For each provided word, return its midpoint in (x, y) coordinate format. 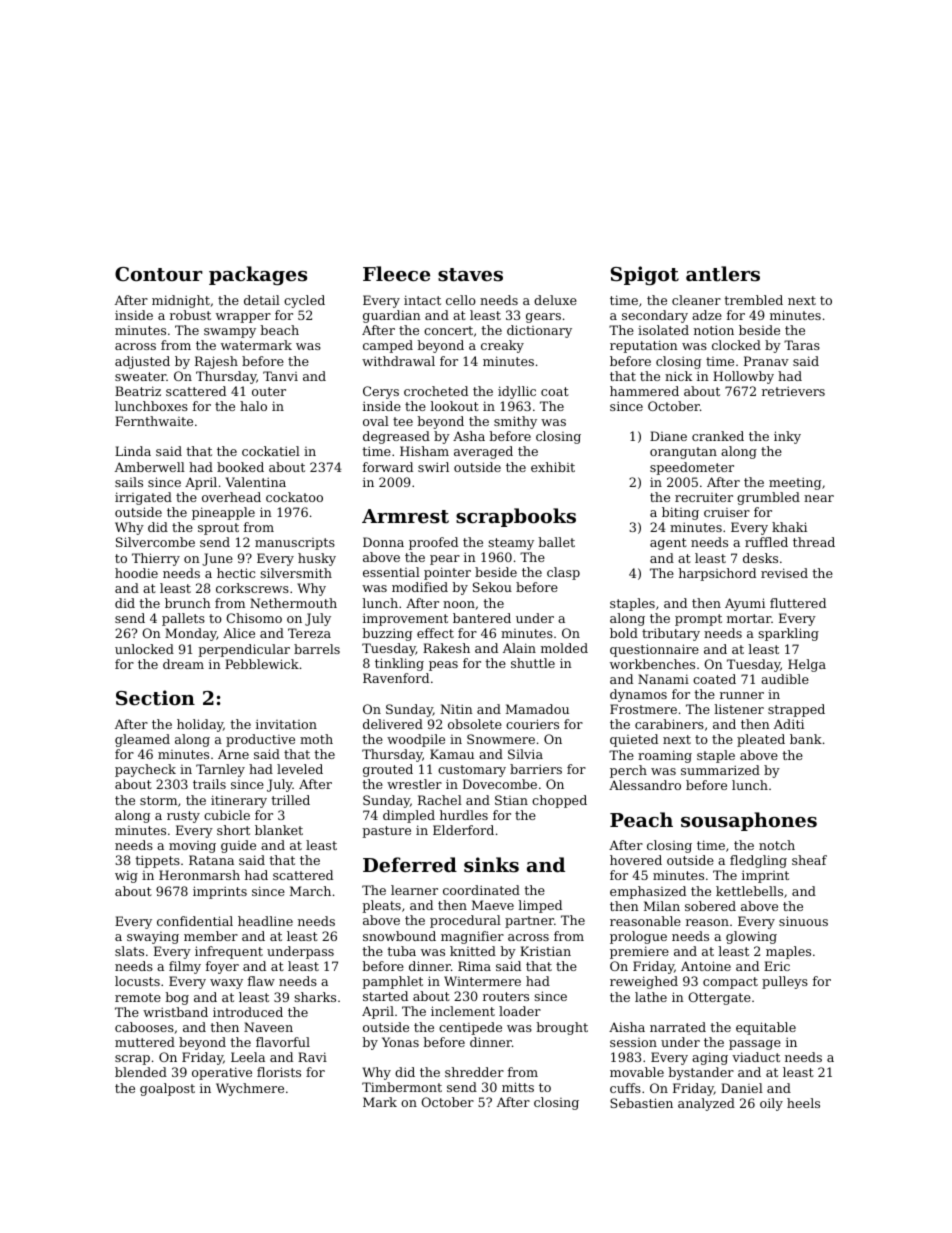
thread (814, 542)
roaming (665, 756)
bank (806, 739)
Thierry (156, 559)
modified (420, 587)
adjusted (142, 362)
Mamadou (537, 709)
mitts (518, 1087)
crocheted (436, 391)
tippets (157, 861)
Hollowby (743, 377)
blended (141, 1072)
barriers (536, 769)
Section (155, 698)
